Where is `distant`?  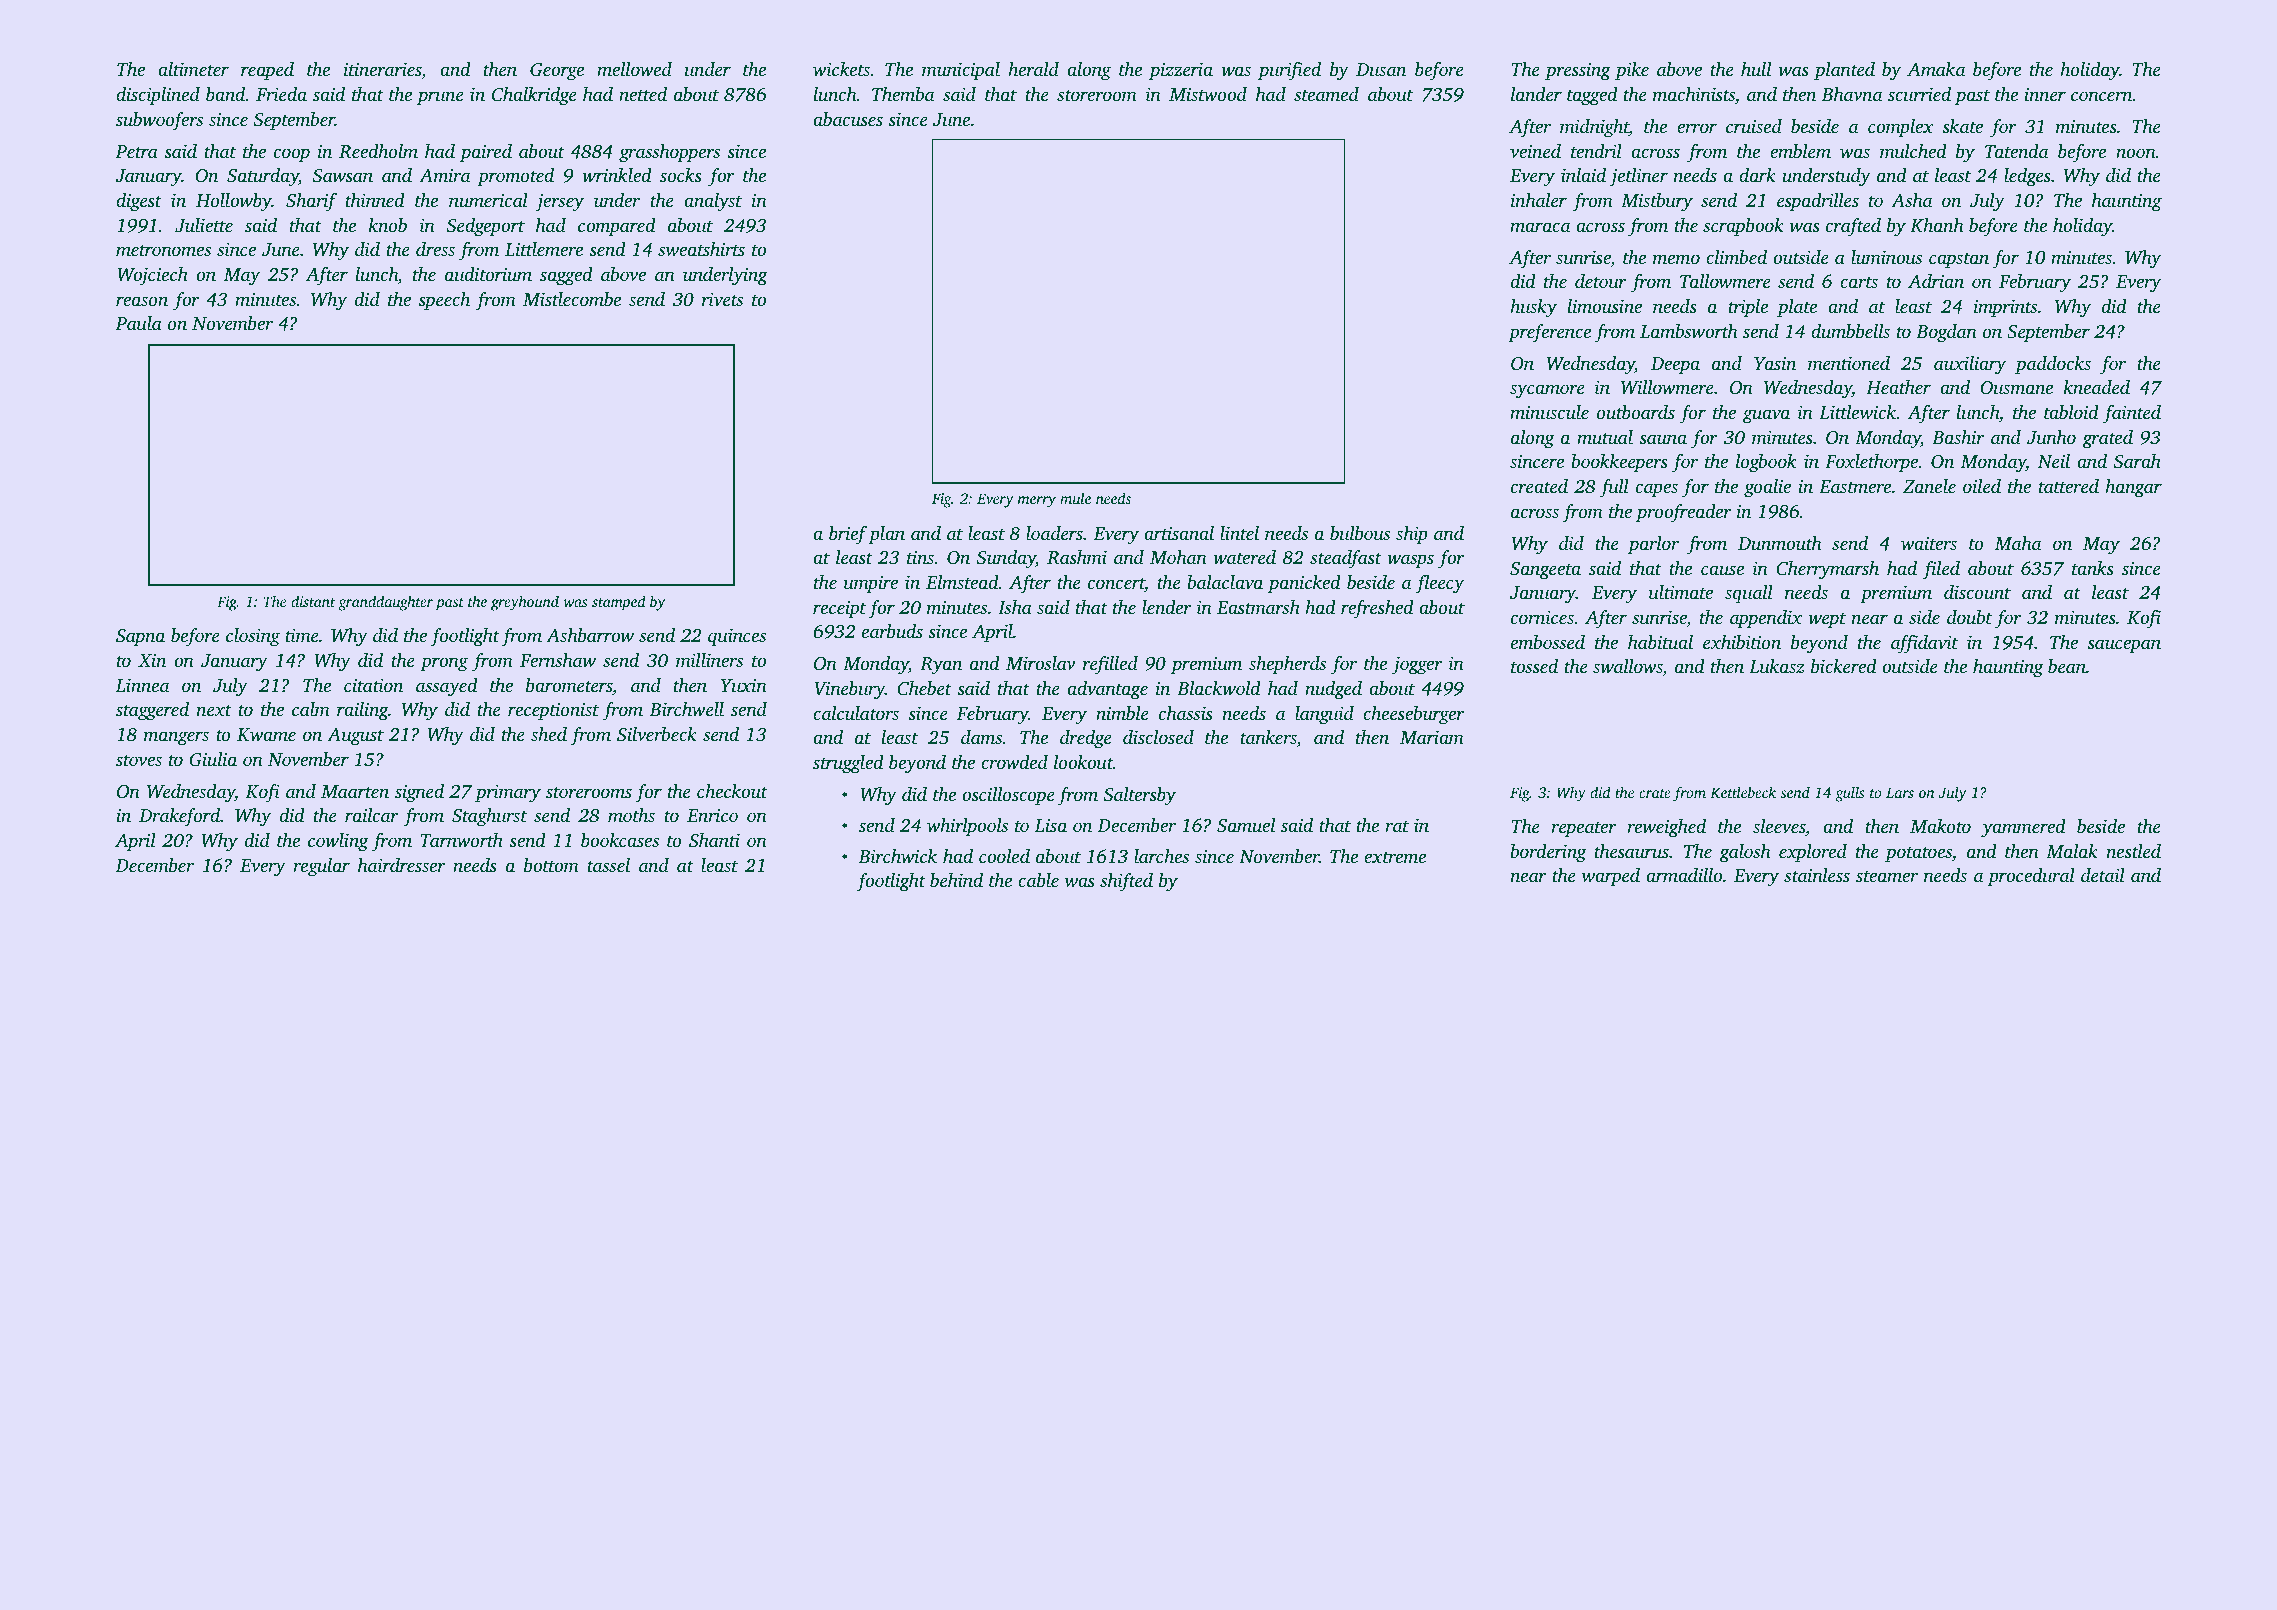 distant is located at coordinates (313, 601).
